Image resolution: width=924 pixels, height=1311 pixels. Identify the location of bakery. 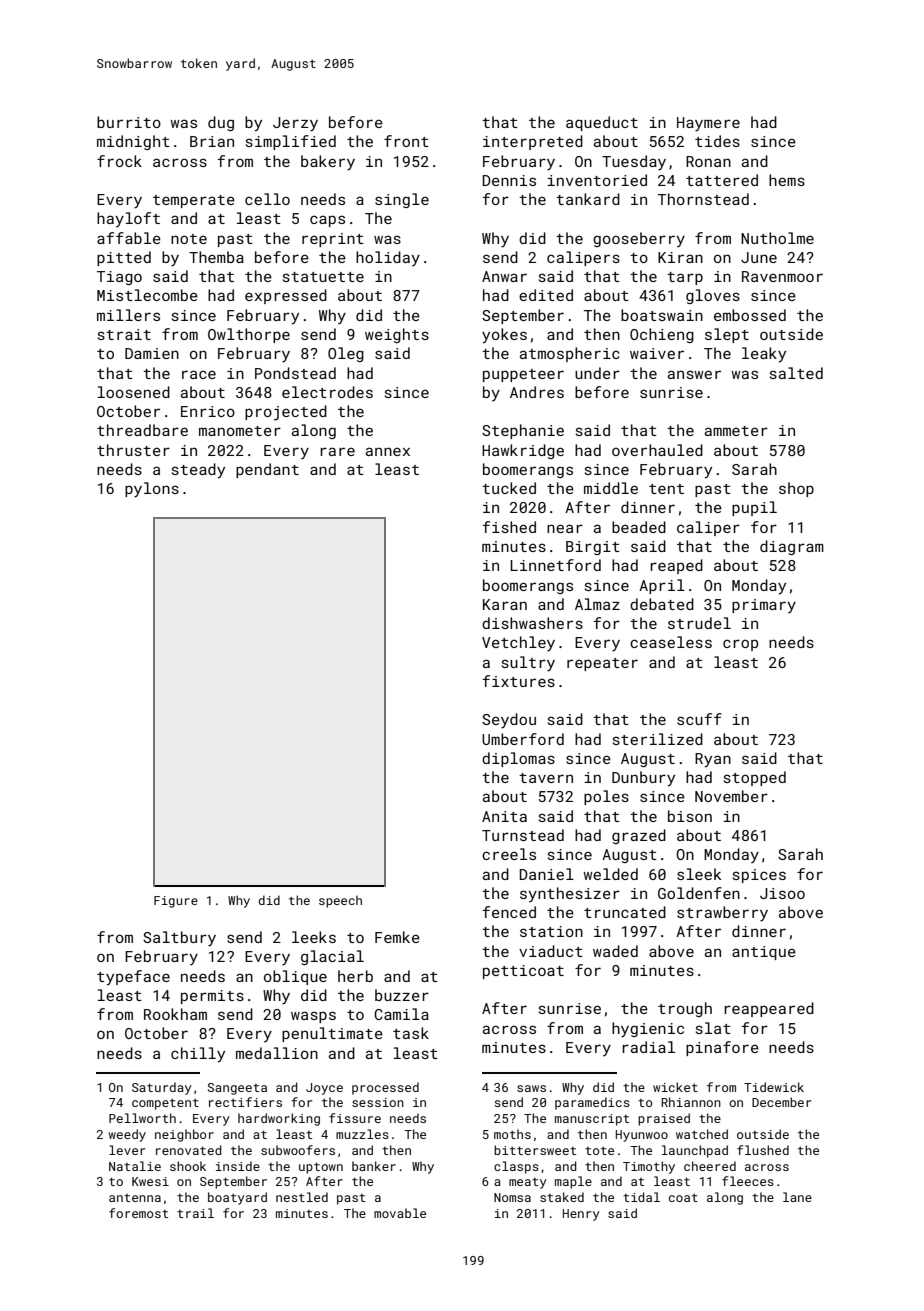
(328, 163).
